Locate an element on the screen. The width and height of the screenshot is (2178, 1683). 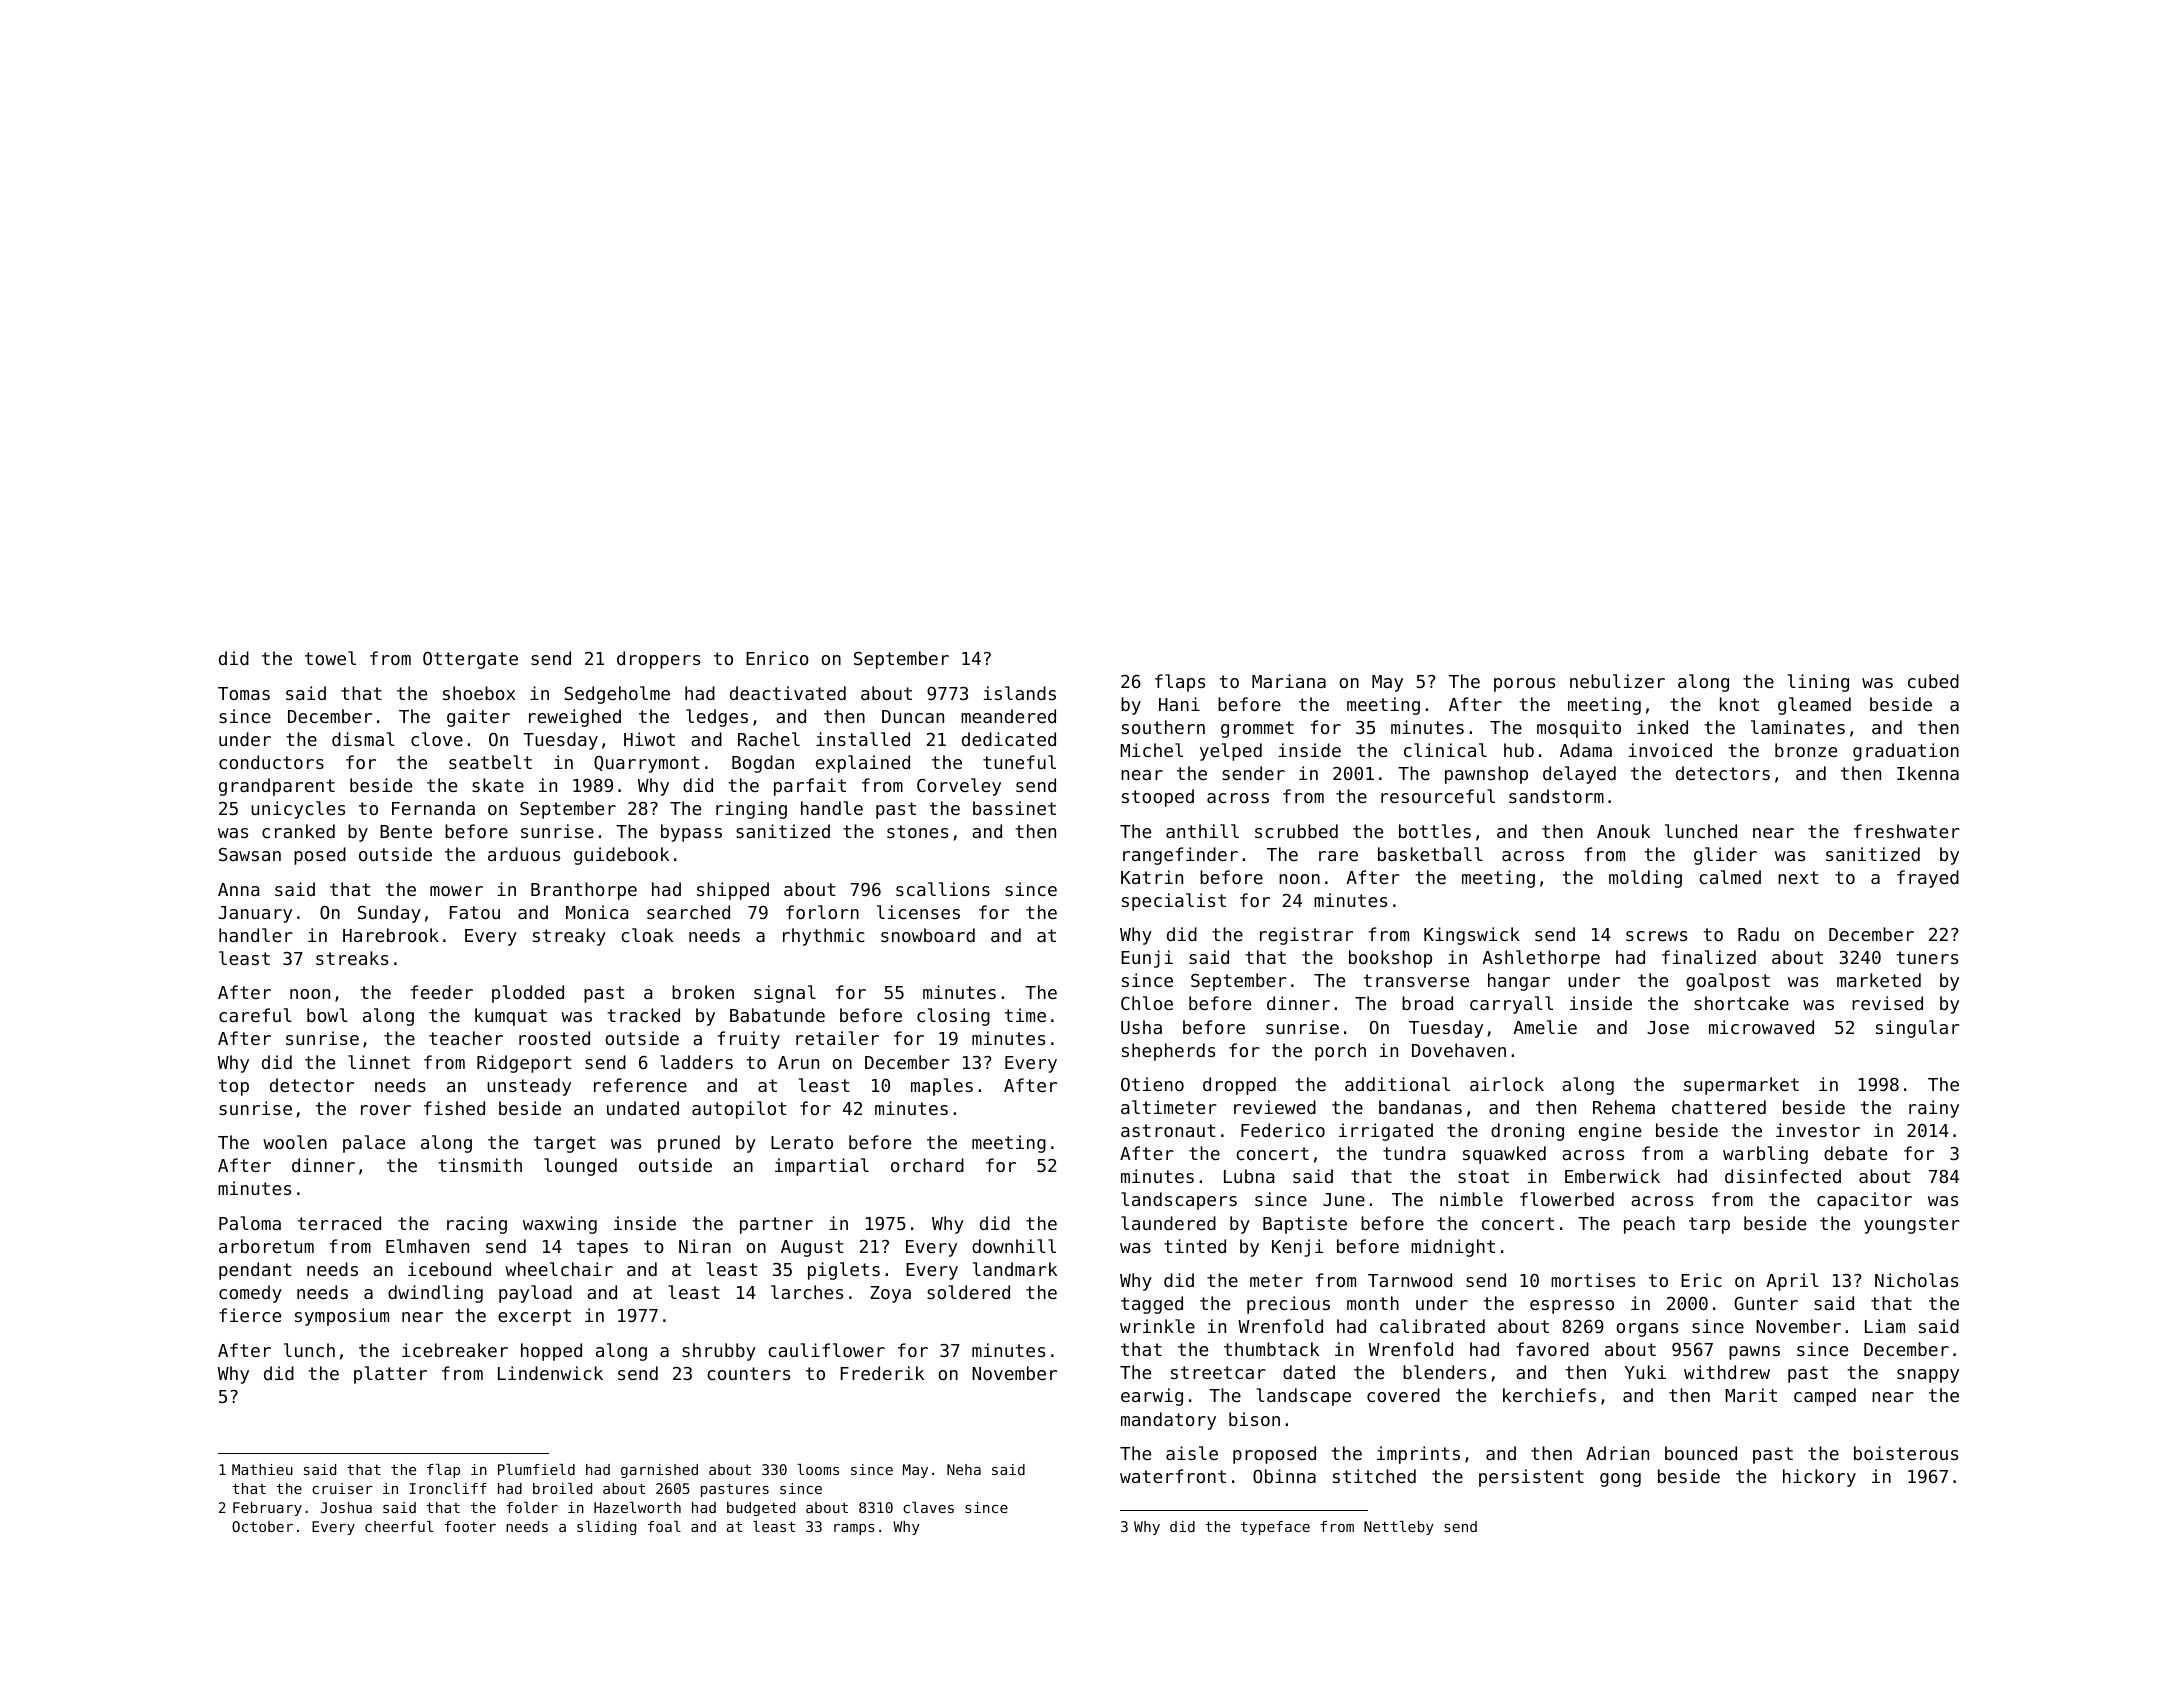
Mariana is located at coordinates (1289, 681).
